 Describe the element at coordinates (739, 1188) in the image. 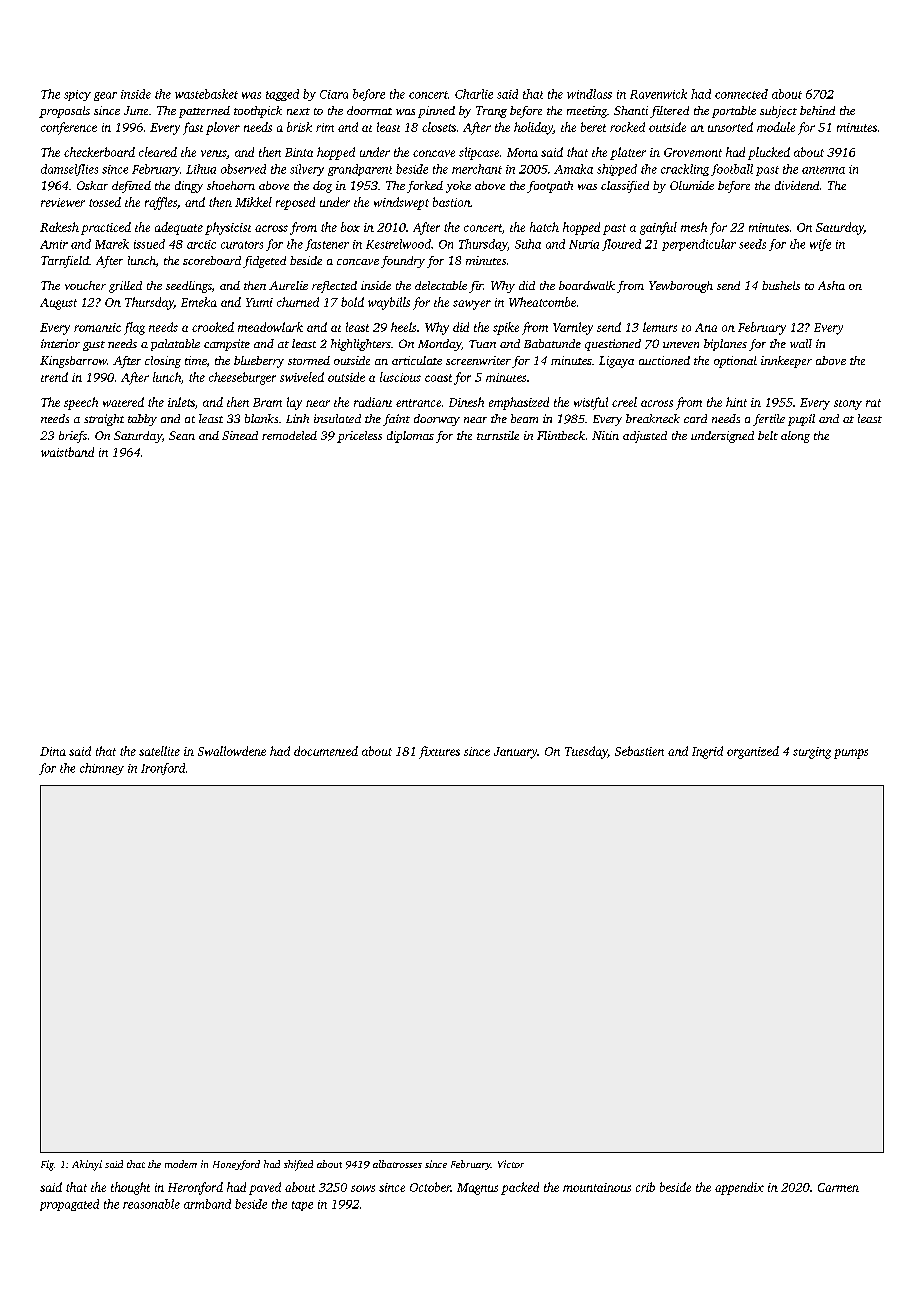

I see `appendix` at that location.
